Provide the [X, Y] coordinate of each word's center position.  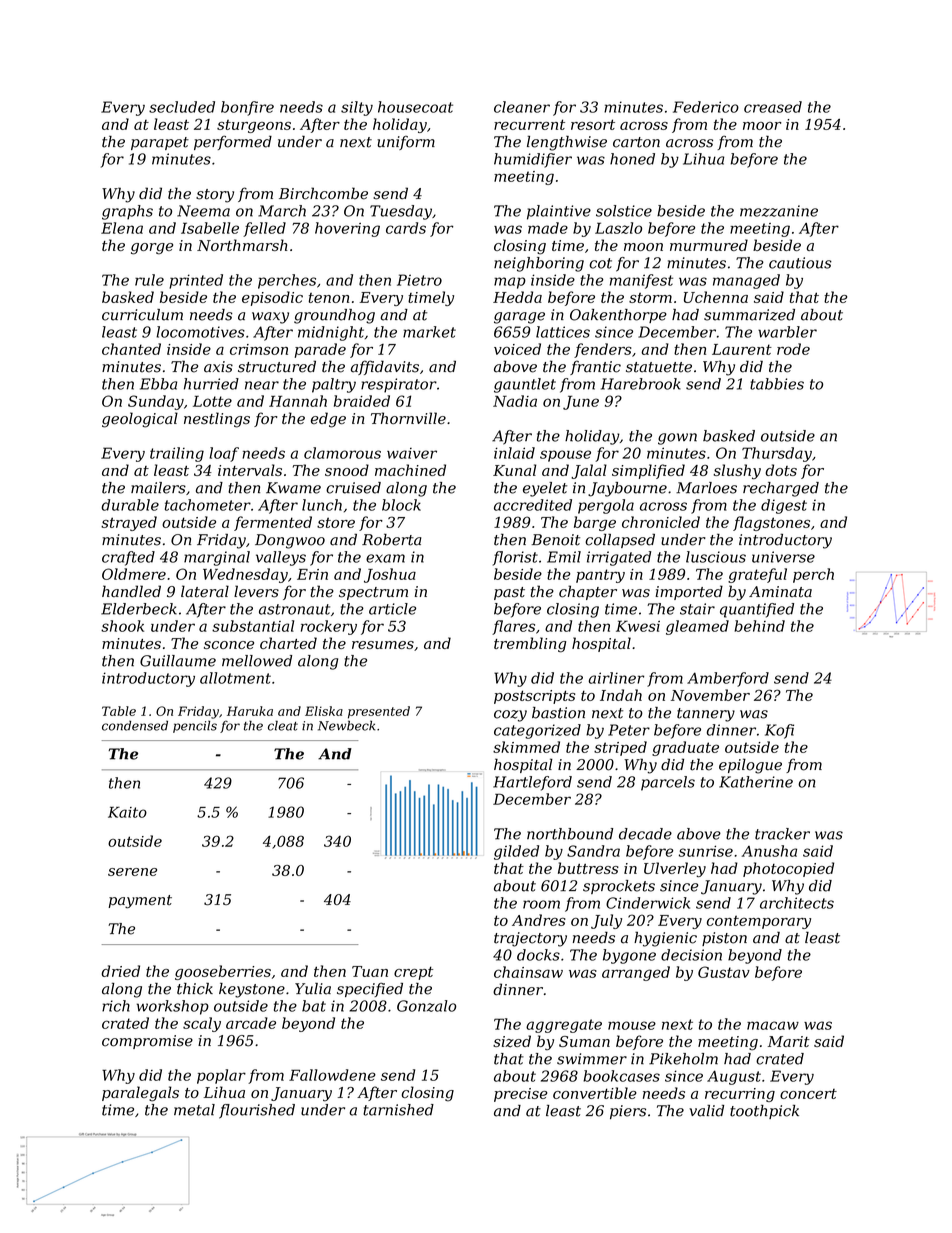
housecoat [415, 107]
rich [116, 1006]
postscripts [534, 697]
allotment [235, 678]
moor [762, 126]
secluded [182, 107]
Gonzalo [427, 1006]
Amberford [728, 679]
